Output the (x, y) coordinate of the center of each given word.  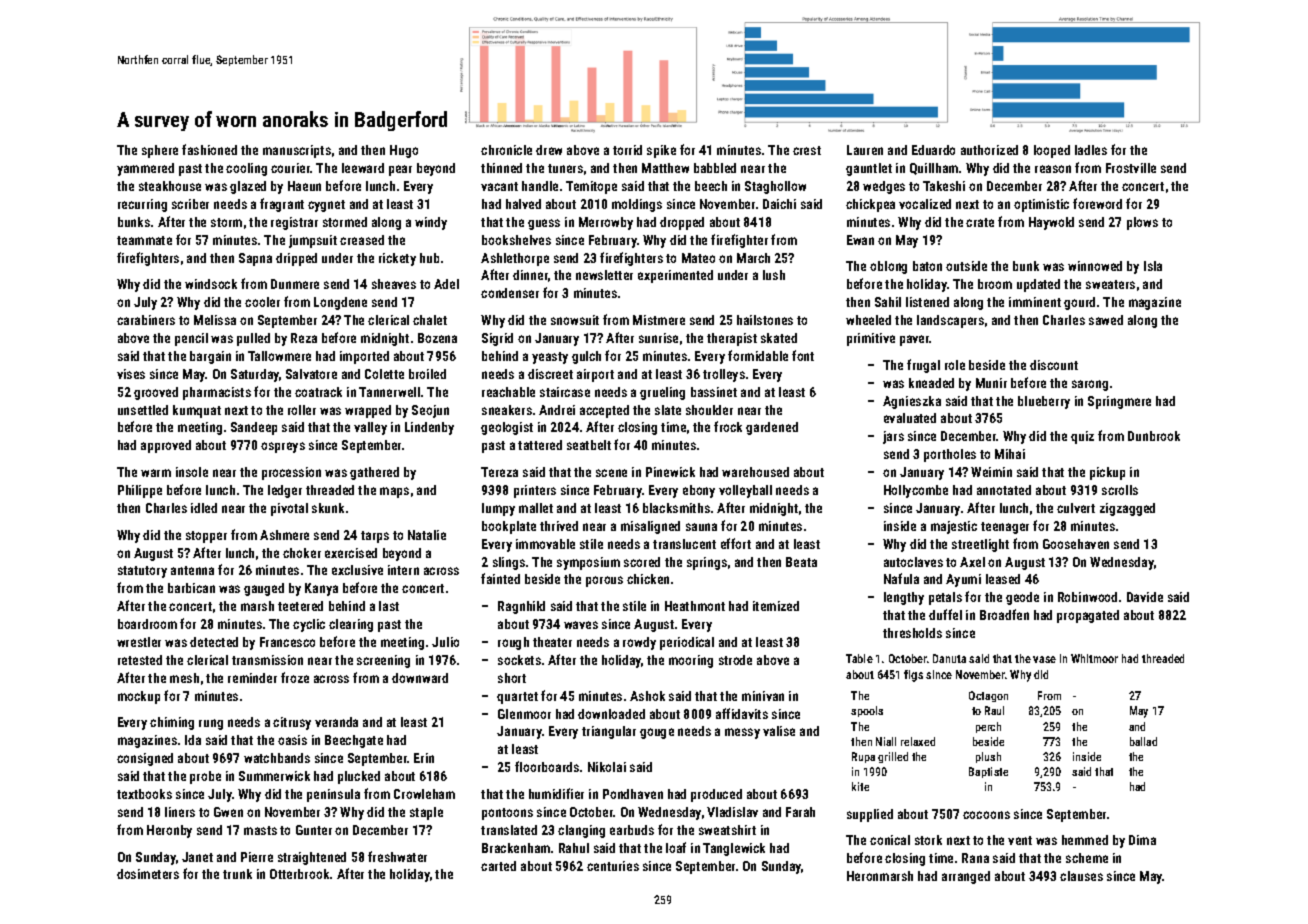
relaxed (918, 741)
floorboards (547, 766)
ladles (1091, 150)
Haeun (304, 186)
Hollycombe (916, 491)
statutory (142, 572)
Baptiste (988, 772)
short (512, 678)
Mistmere (659, 320)
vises (131, 374)
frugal (923, 366)
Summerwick (274, 776)
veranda (336, 722)
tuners (565, 168)
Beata (801, 562)
